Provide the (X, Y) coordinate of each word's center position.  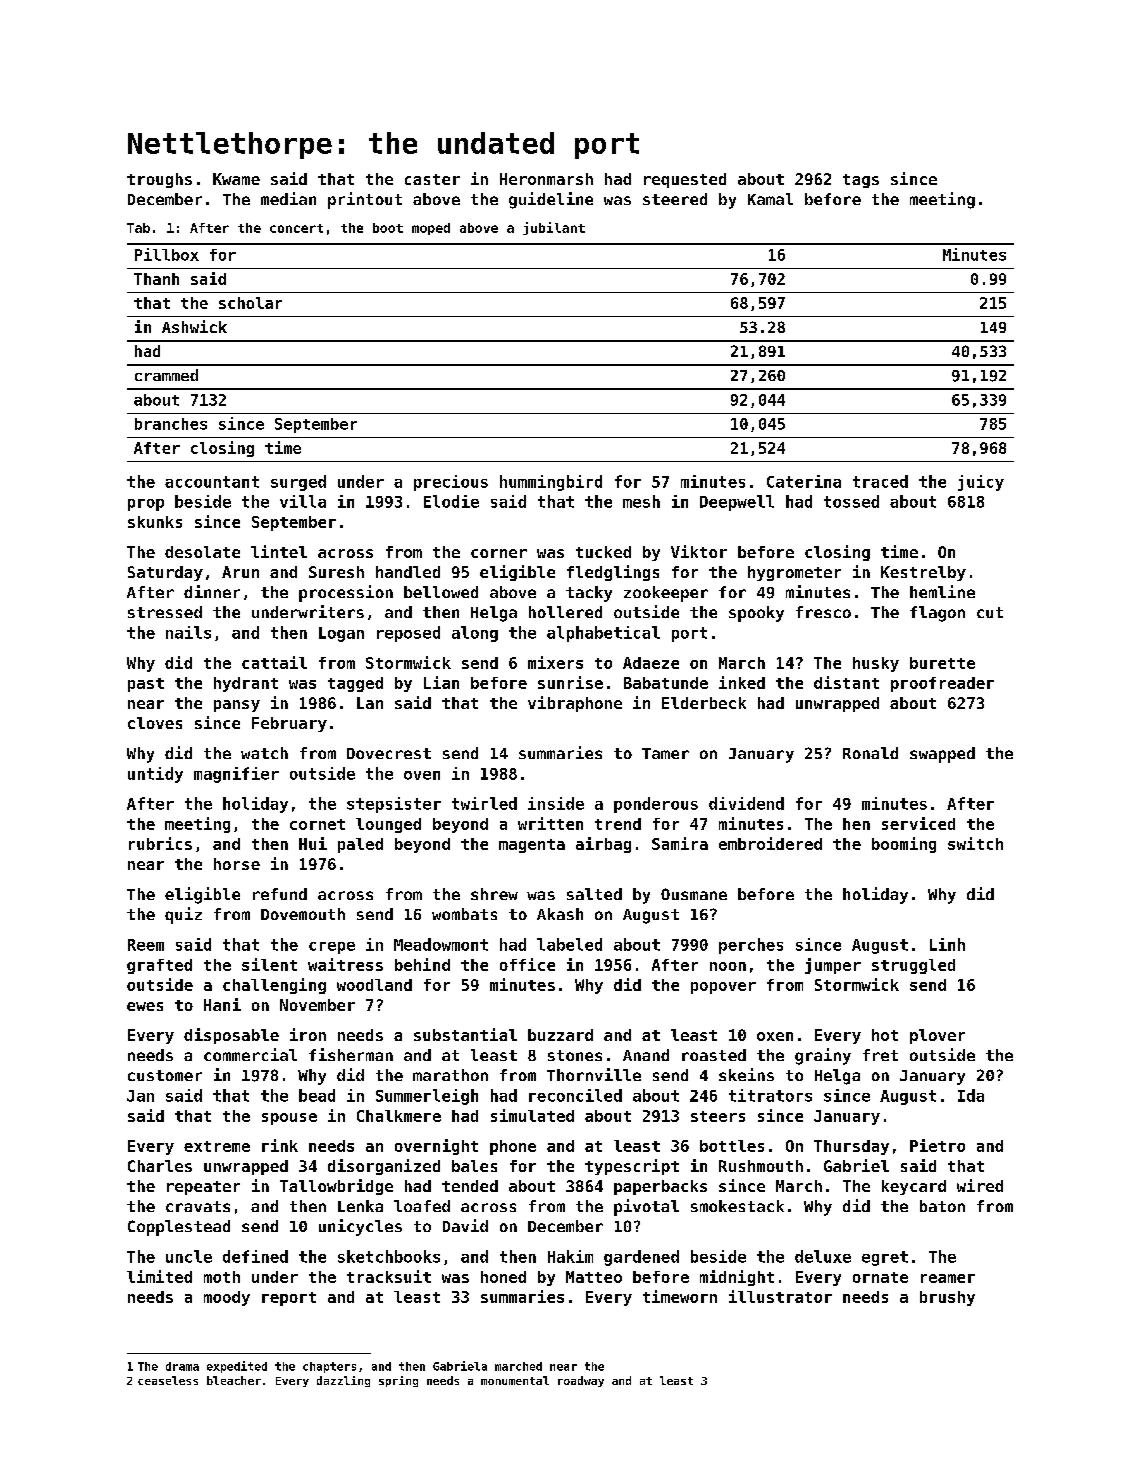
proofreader (942, 684)
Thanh (156, 279)
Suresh (336, 572)
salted (594, 894)
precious (451, 483)
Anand (646, 1055)
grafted (159, 966)
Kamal (770, 199)
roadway (581, 1381)
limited (159, 1276)
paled (360, 845)
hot (885, 1035)
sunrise (570, 682)
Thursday (851, 1147)
